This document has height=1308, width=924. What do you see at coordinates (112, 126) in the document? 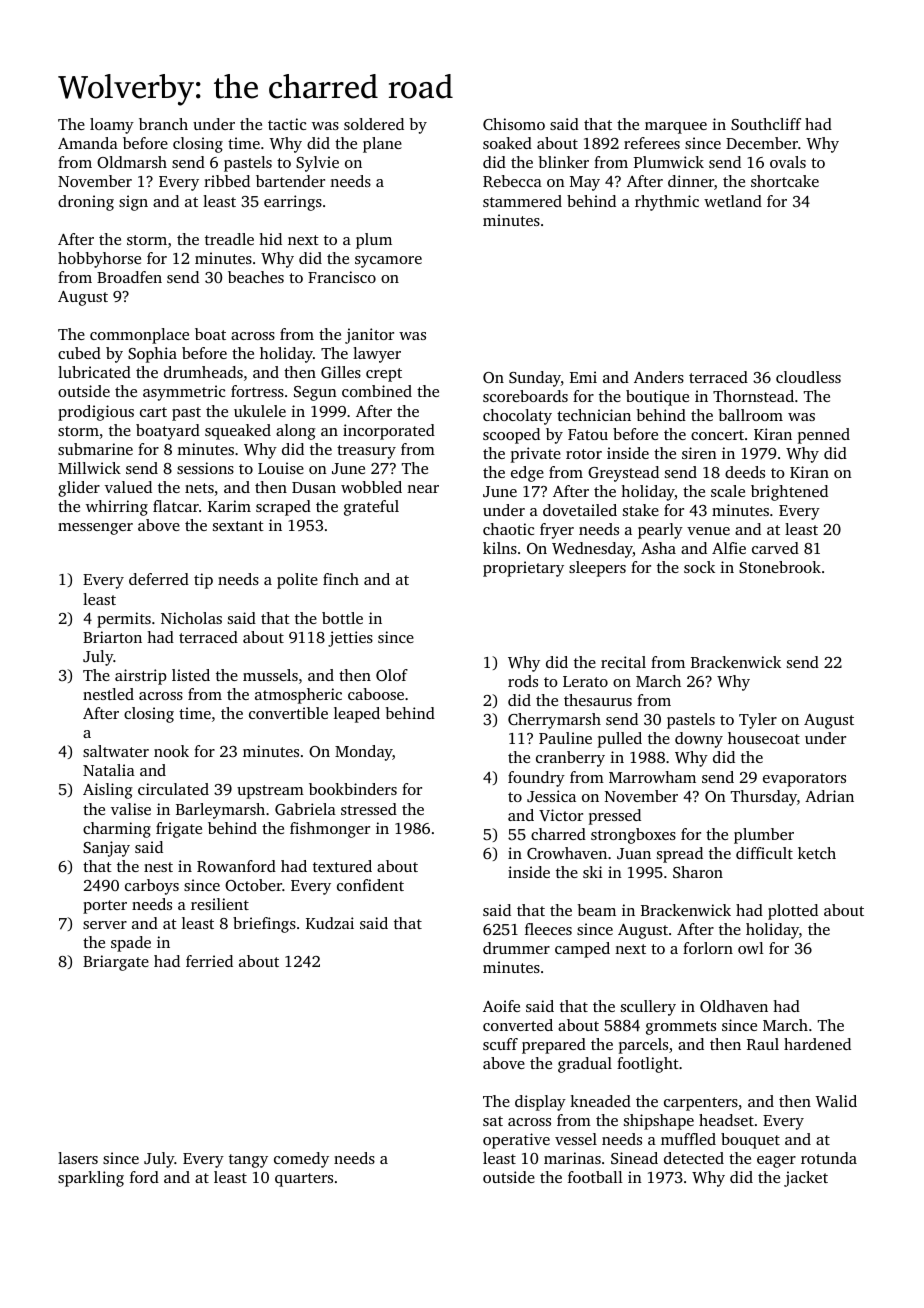
I see `loamy` at bounding box center [112, 126].
